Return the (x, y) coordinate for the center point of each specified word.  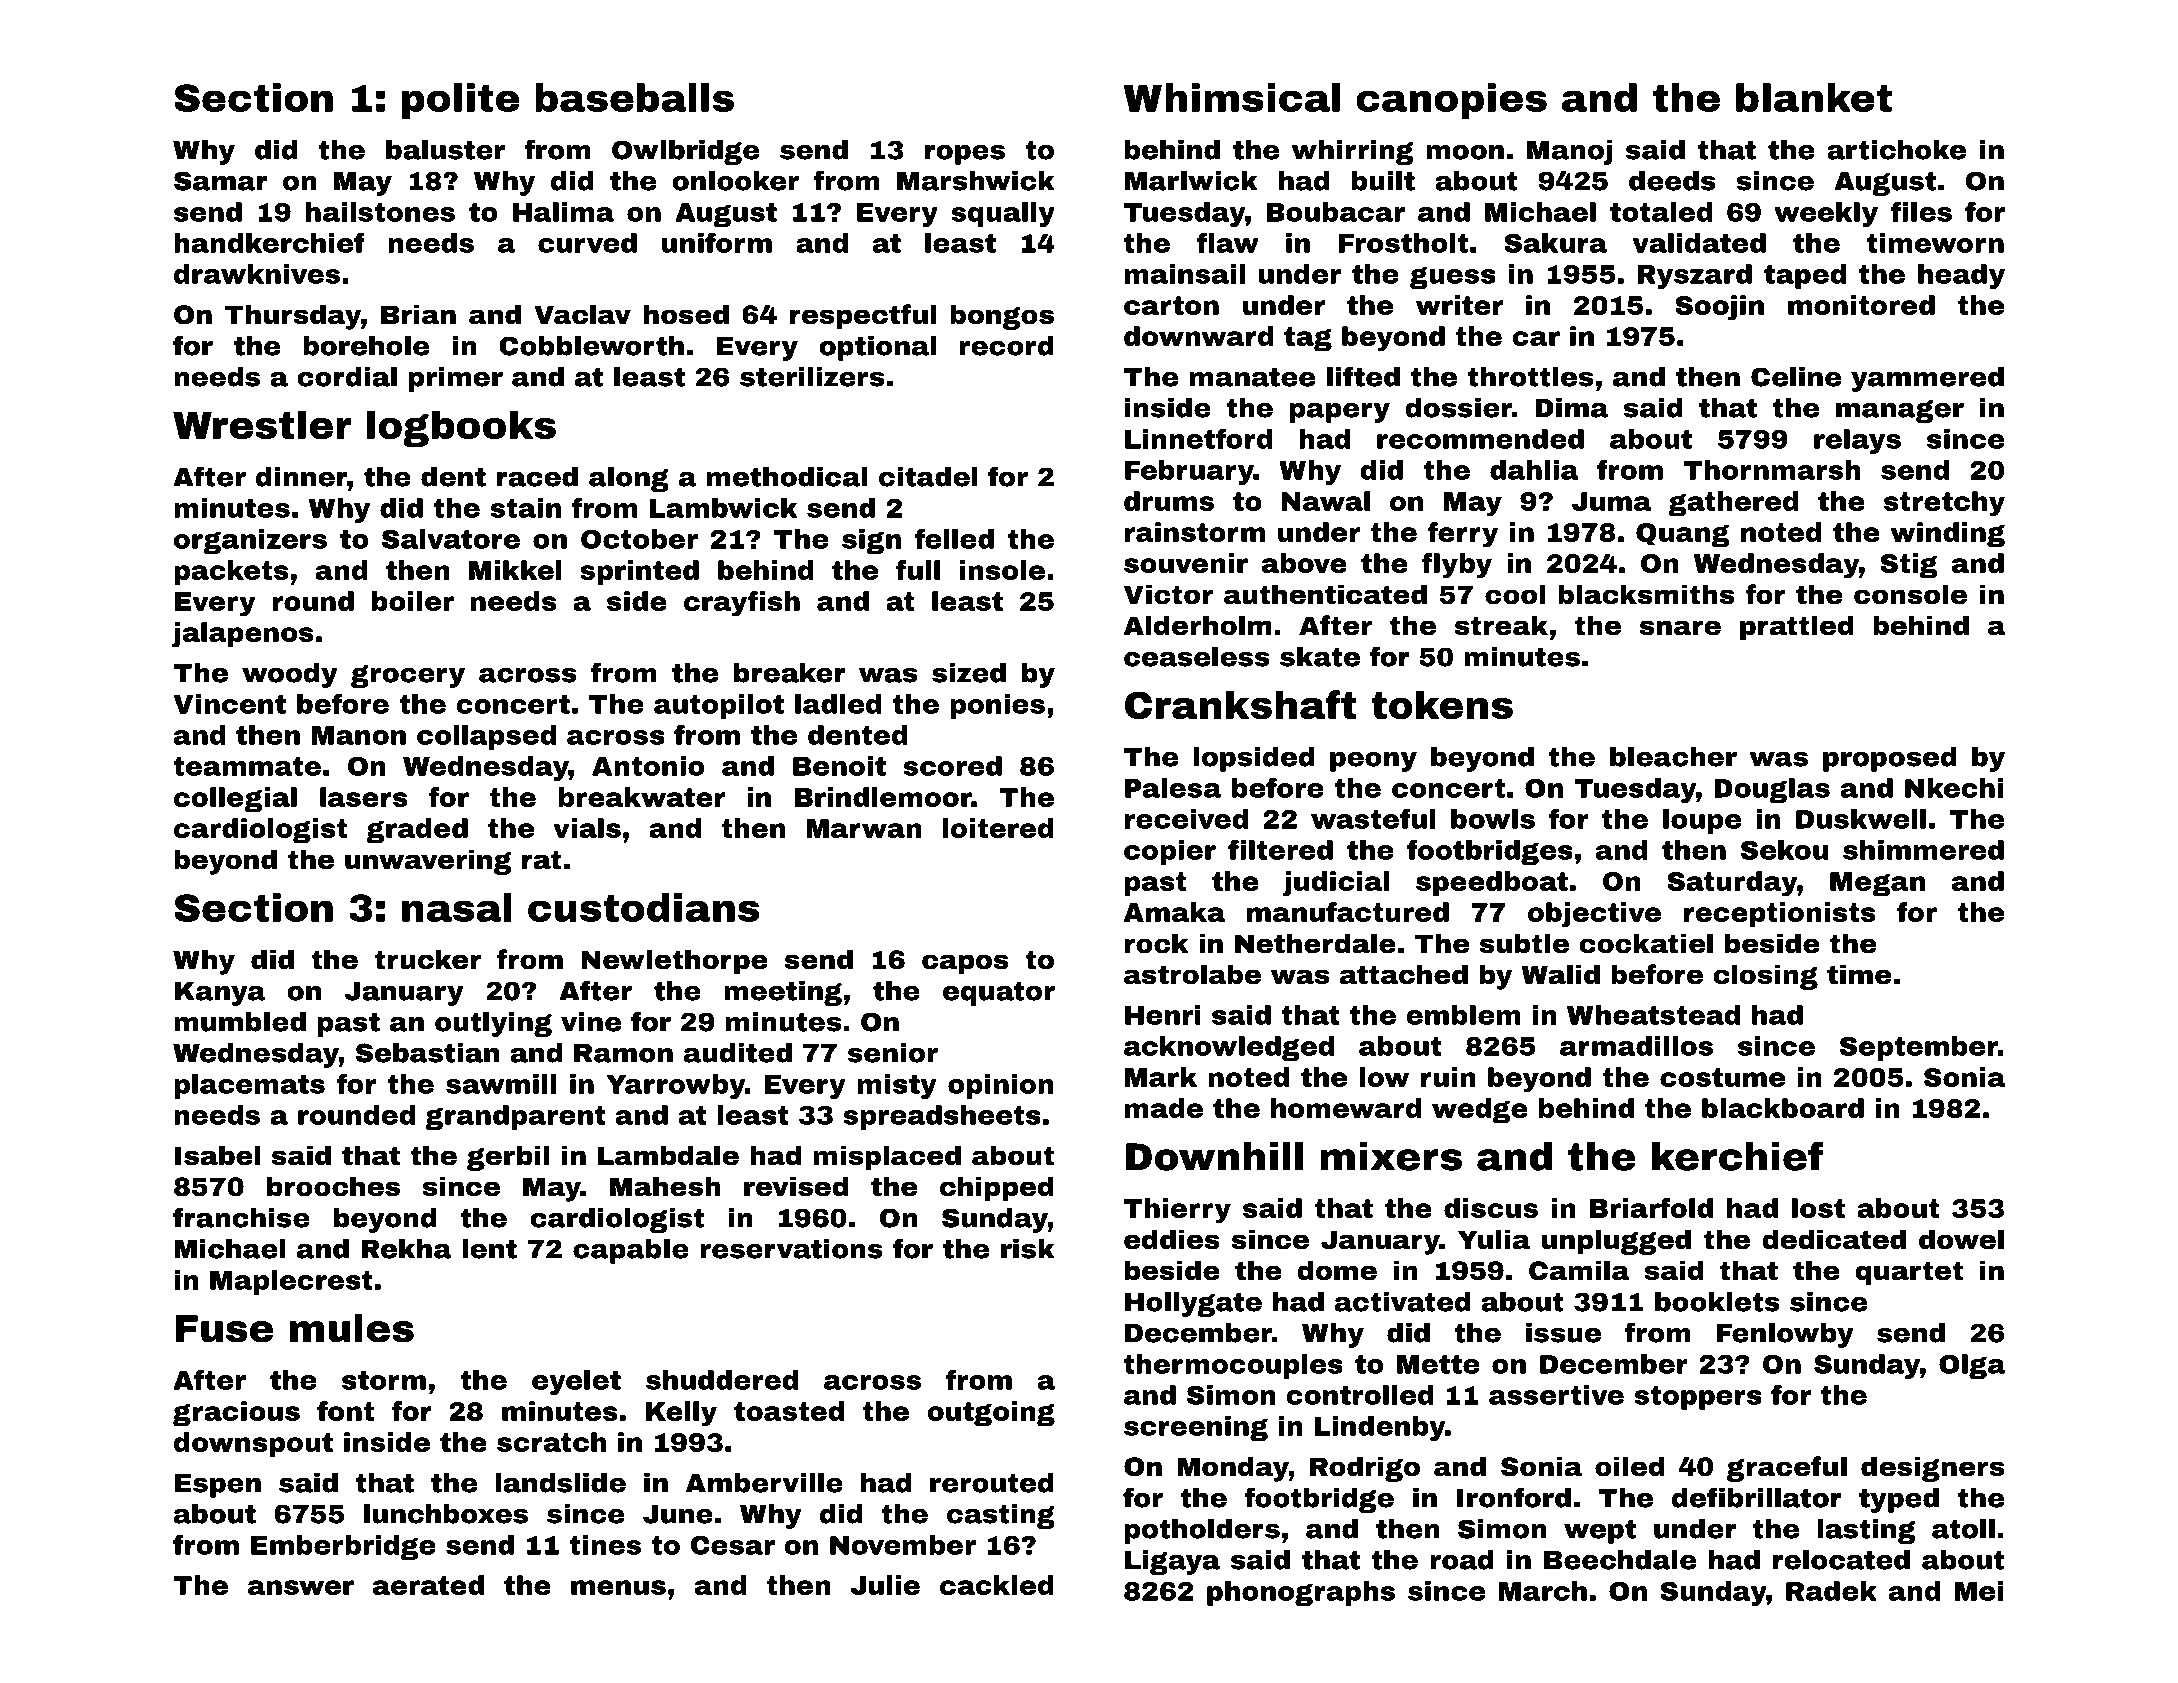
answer (301, 1587)
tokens (1442, 704)
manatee (1252, 377)
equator (999, 994)
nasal (457, 907)
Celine (1796, 377)
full (918, 570)
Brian (418, 314)
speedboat (1492, 883)
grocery (408, 676)
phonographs (1301, 1593)
